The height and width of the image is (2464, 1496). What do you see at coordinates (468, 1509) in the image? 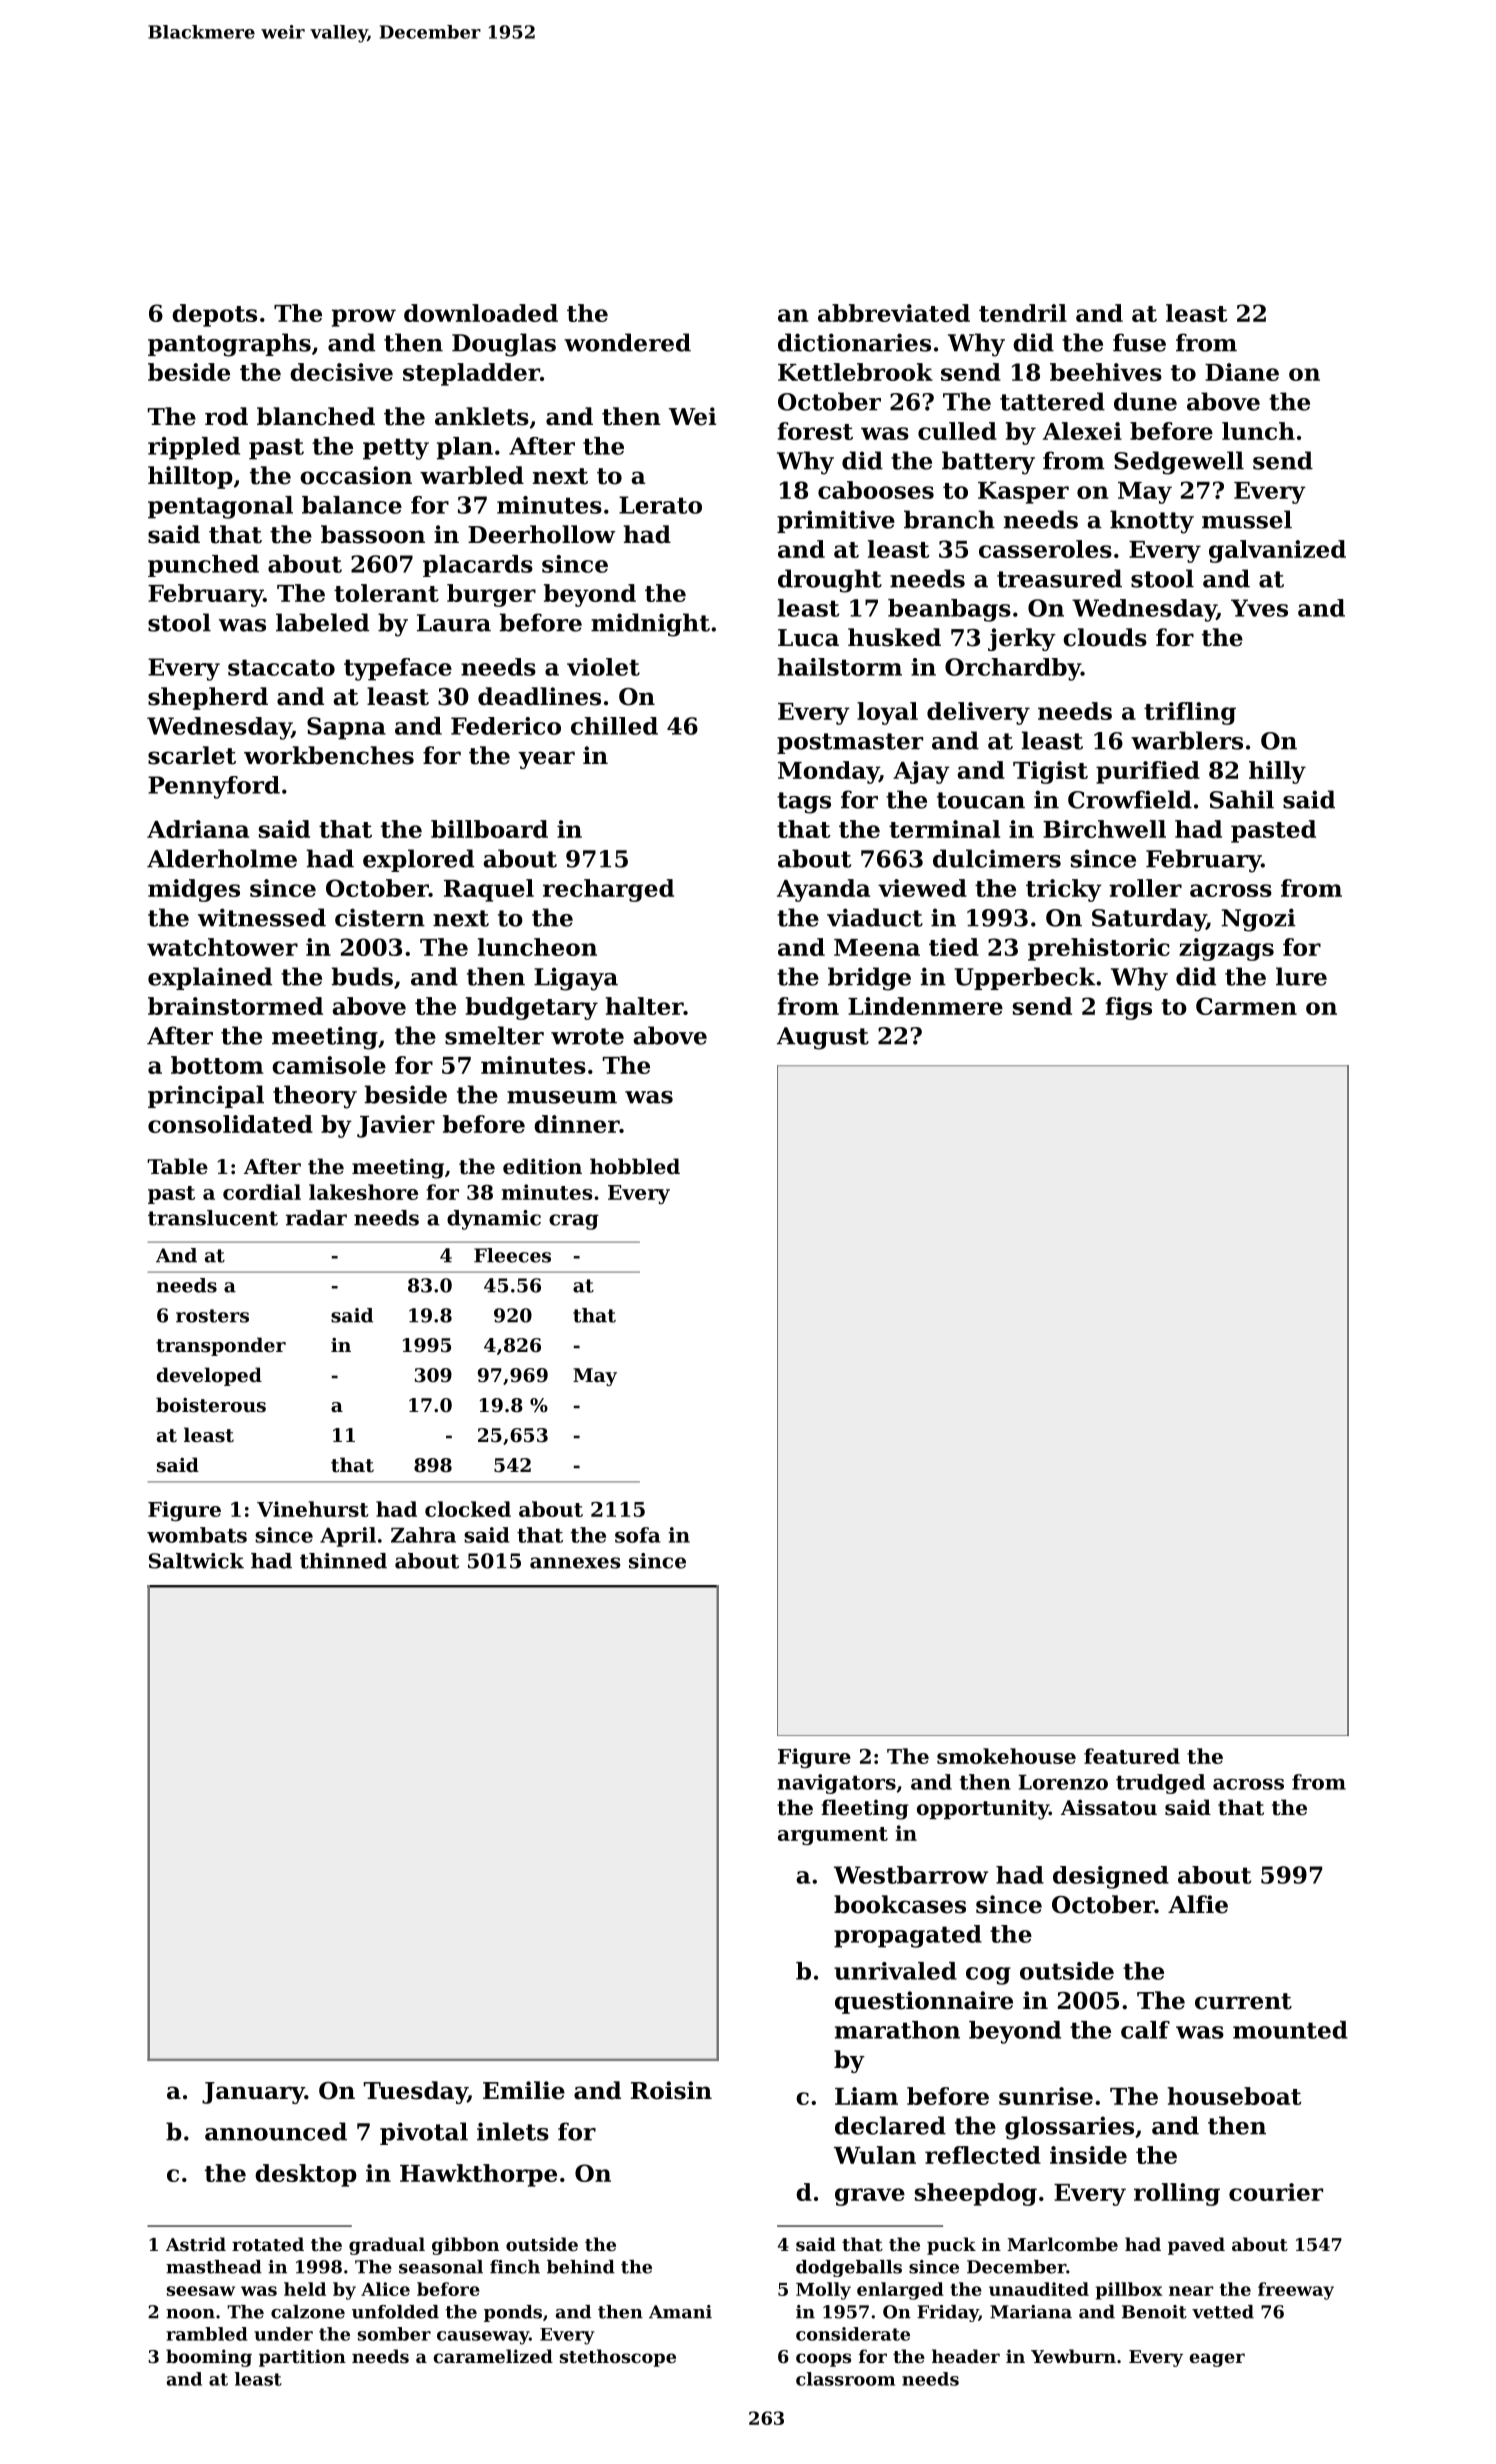
I see `clocked` at bounding box center [468, 1509].
